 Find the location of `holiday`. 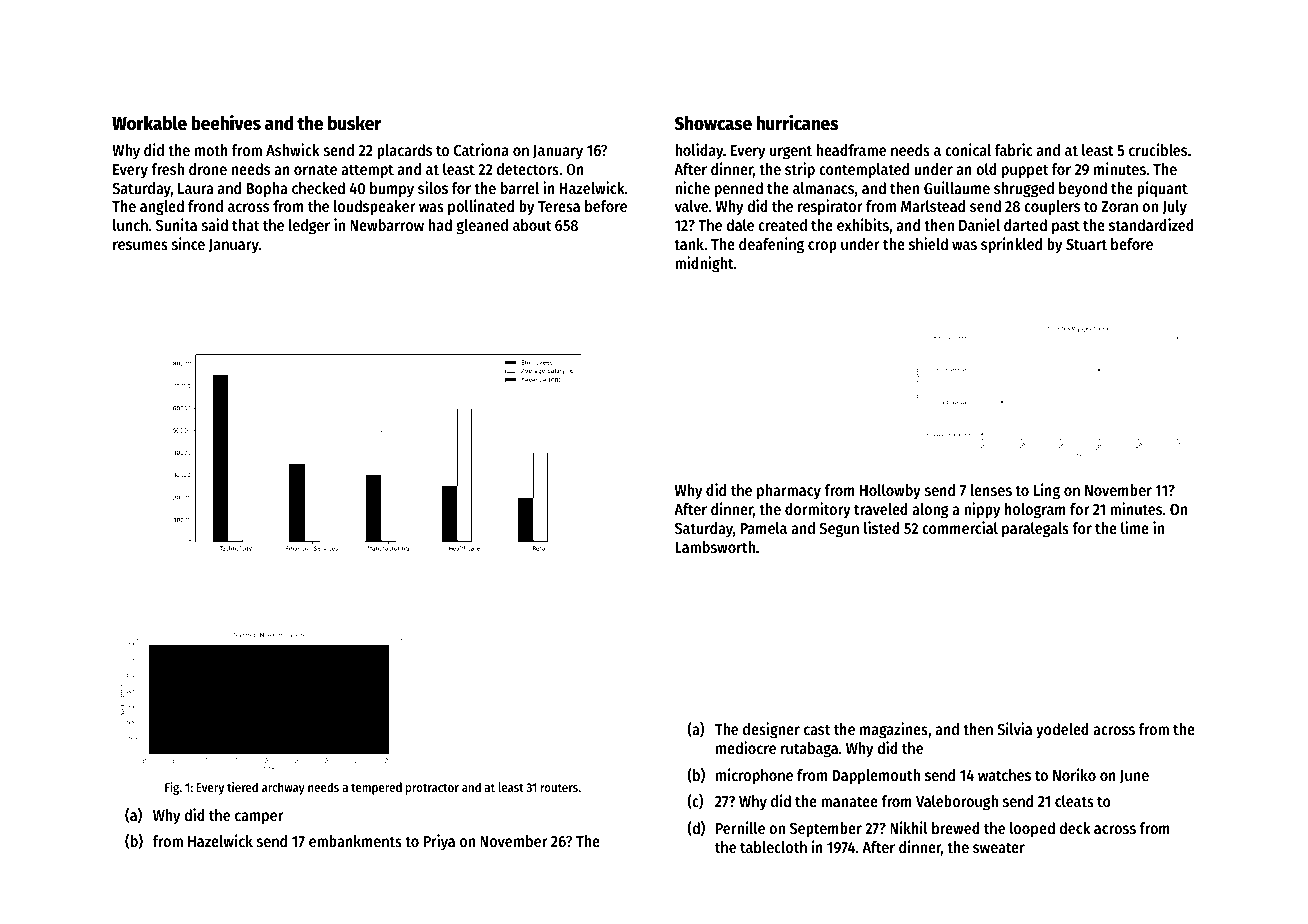

holiday is located at coordinates (699, 151).
